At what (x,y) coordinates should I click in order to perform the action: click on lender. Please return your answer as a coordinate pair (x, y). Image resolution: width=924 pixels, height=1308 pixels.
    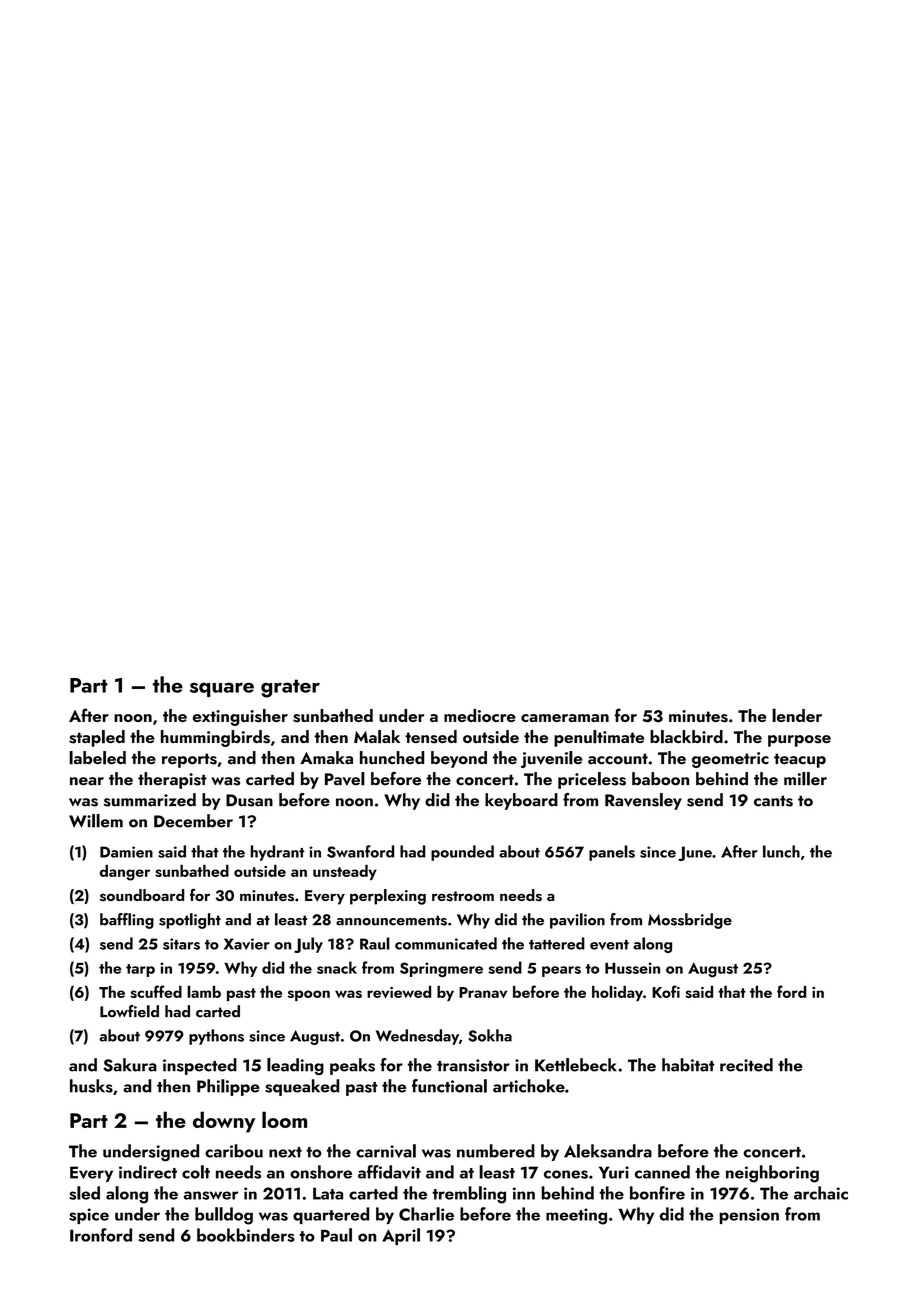
    Looking at the image, I should click on (797, 715).
